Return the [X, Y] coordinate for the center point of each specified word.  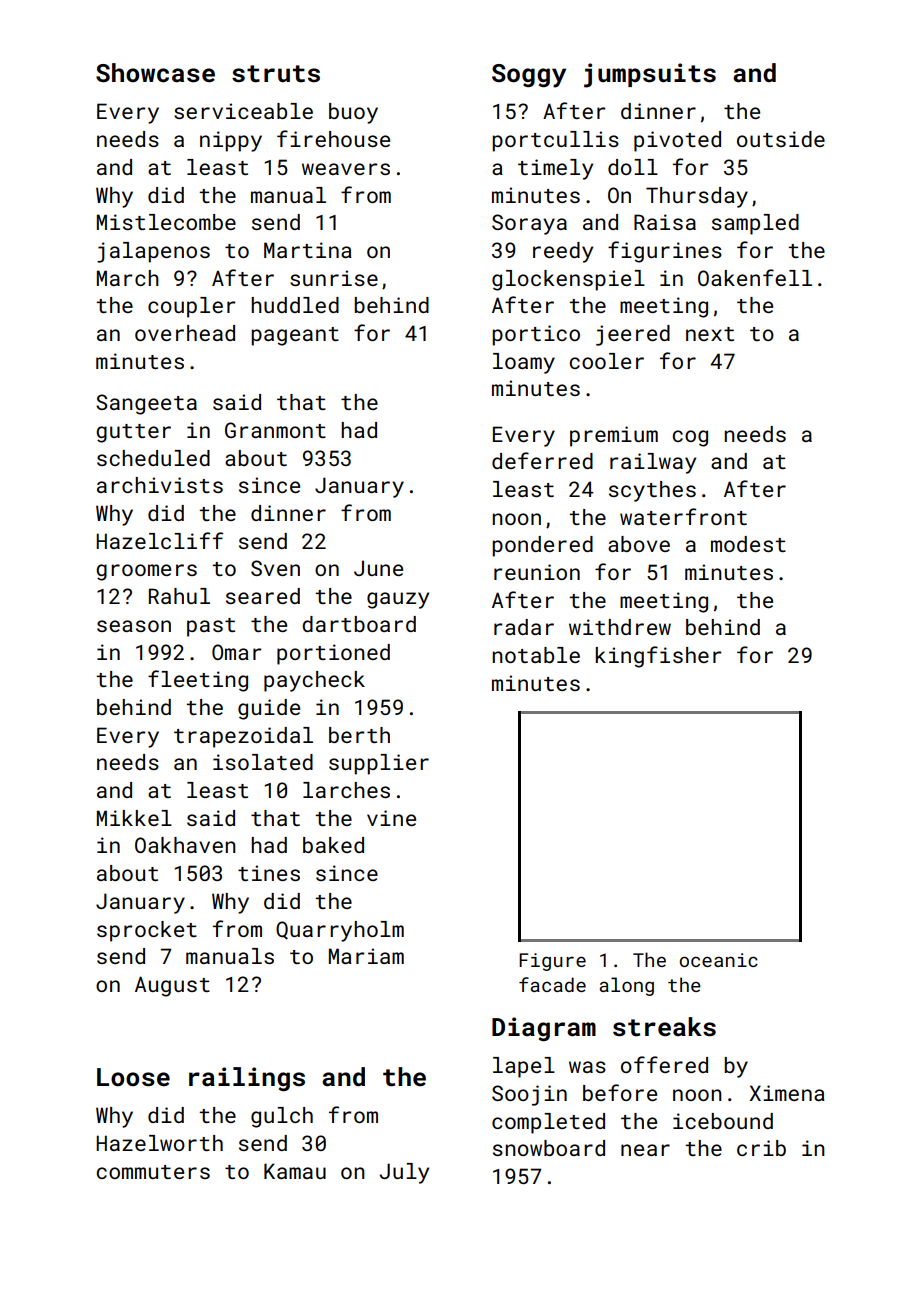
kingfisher [658, 657]
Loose [133, 1077]
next [710, 334]
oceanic [718, 960]
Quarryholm [340, 931]
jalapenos [153, 252]
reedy [563, 252]
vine [391, 818]
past [211, 627]
